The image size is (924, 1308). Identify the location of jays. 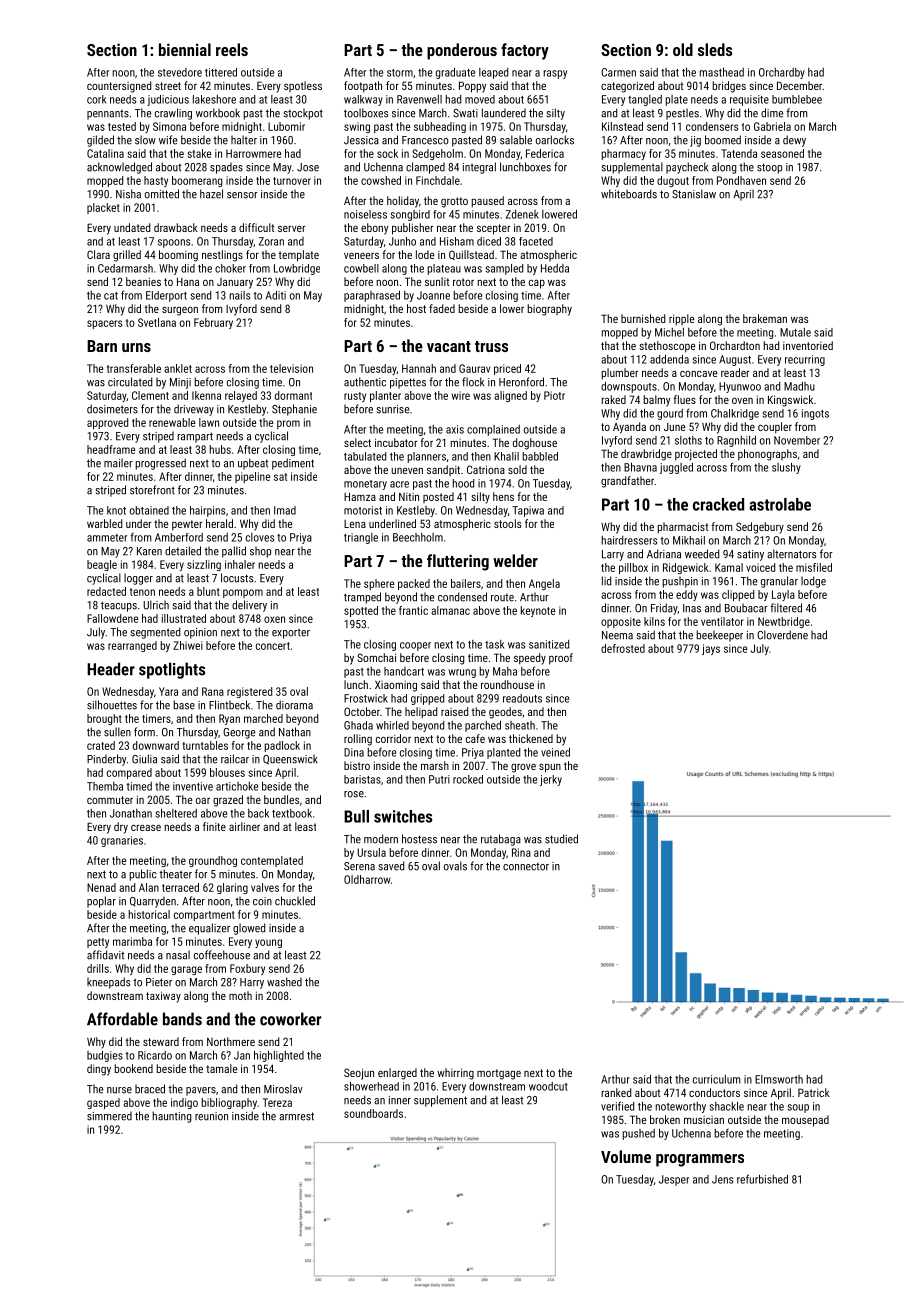
(711, 649).
